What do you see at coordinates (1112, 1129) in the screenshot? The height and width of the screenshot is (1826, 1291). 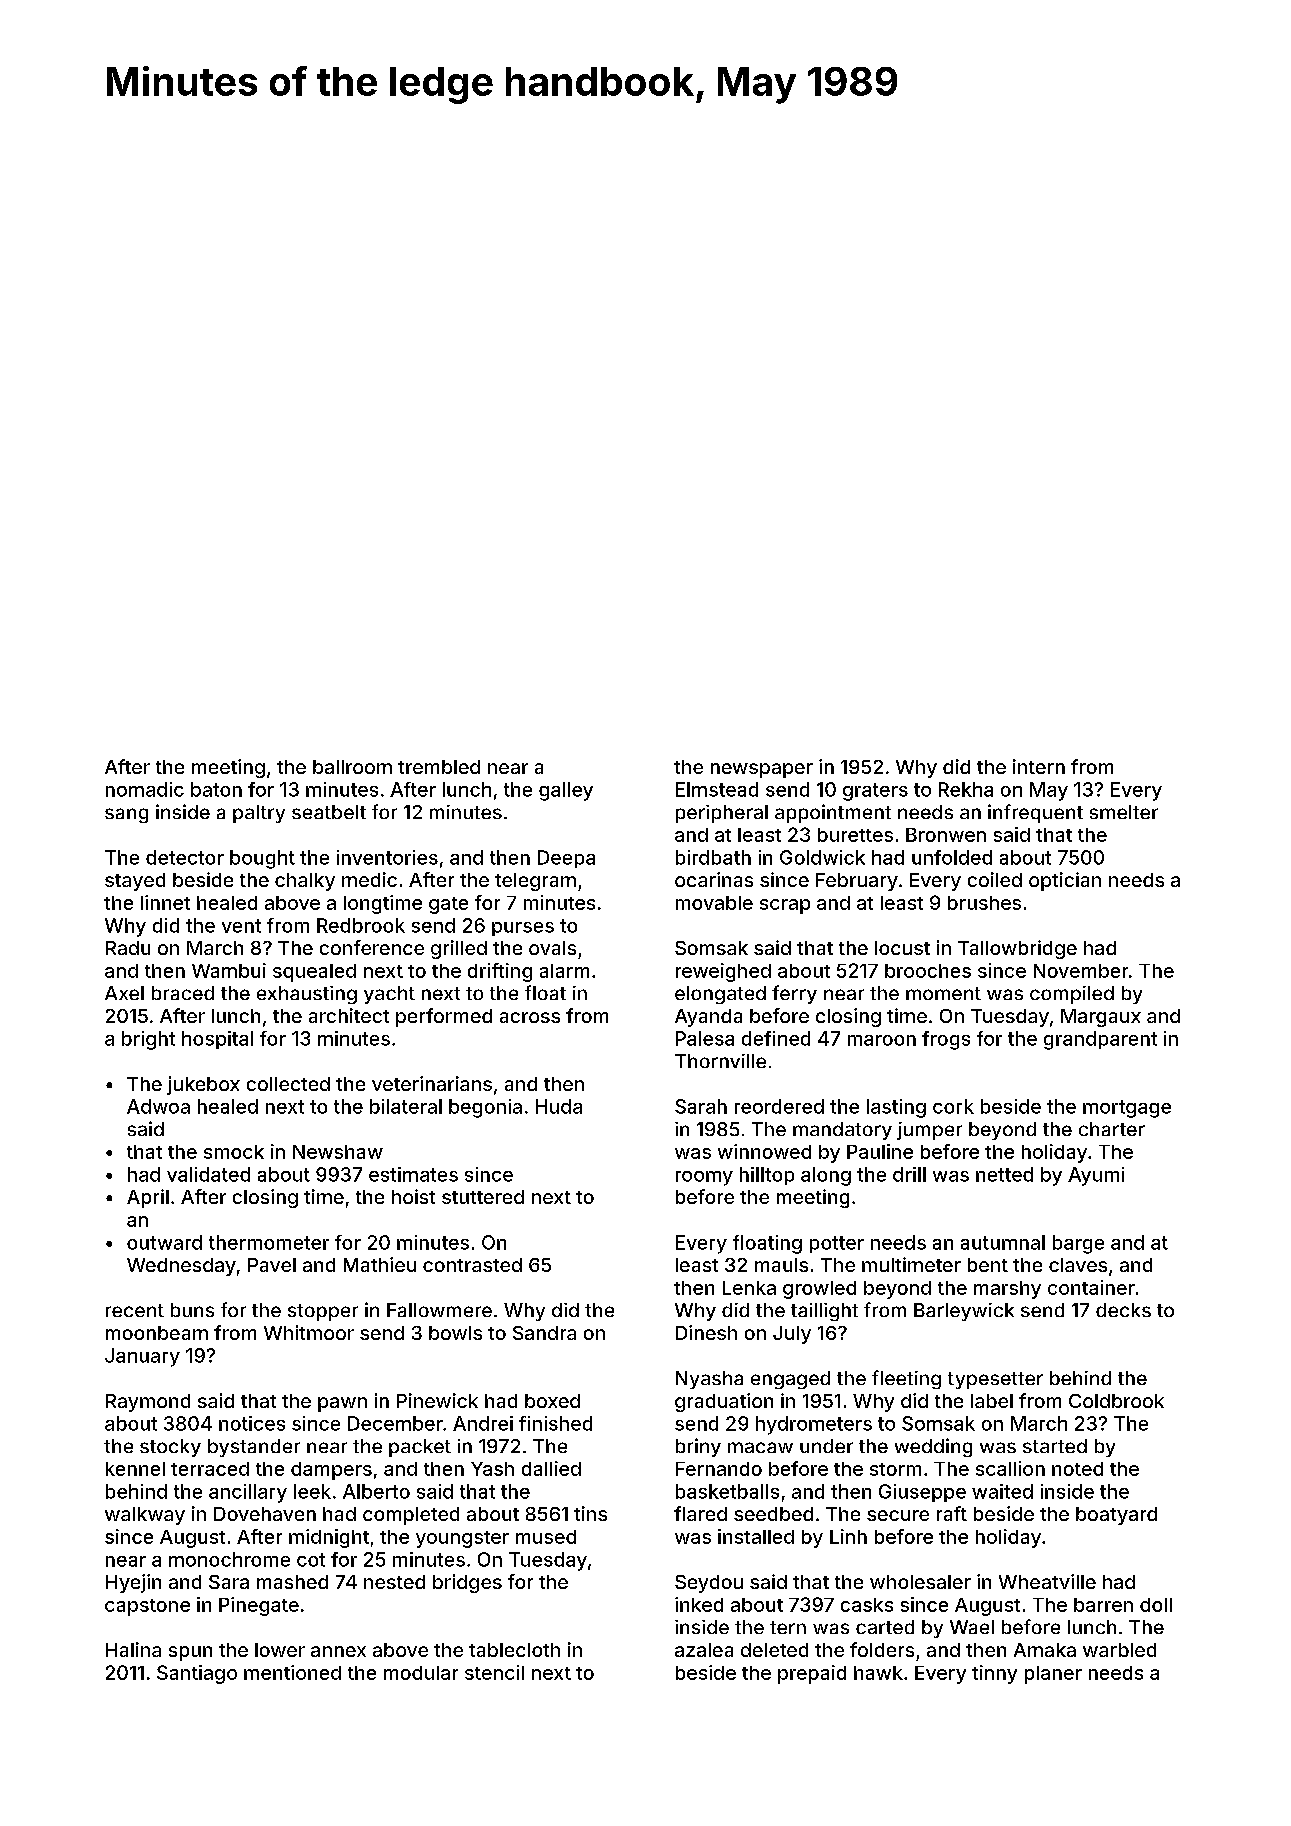 I see `charter` at bounding box center [1112, 1129].
